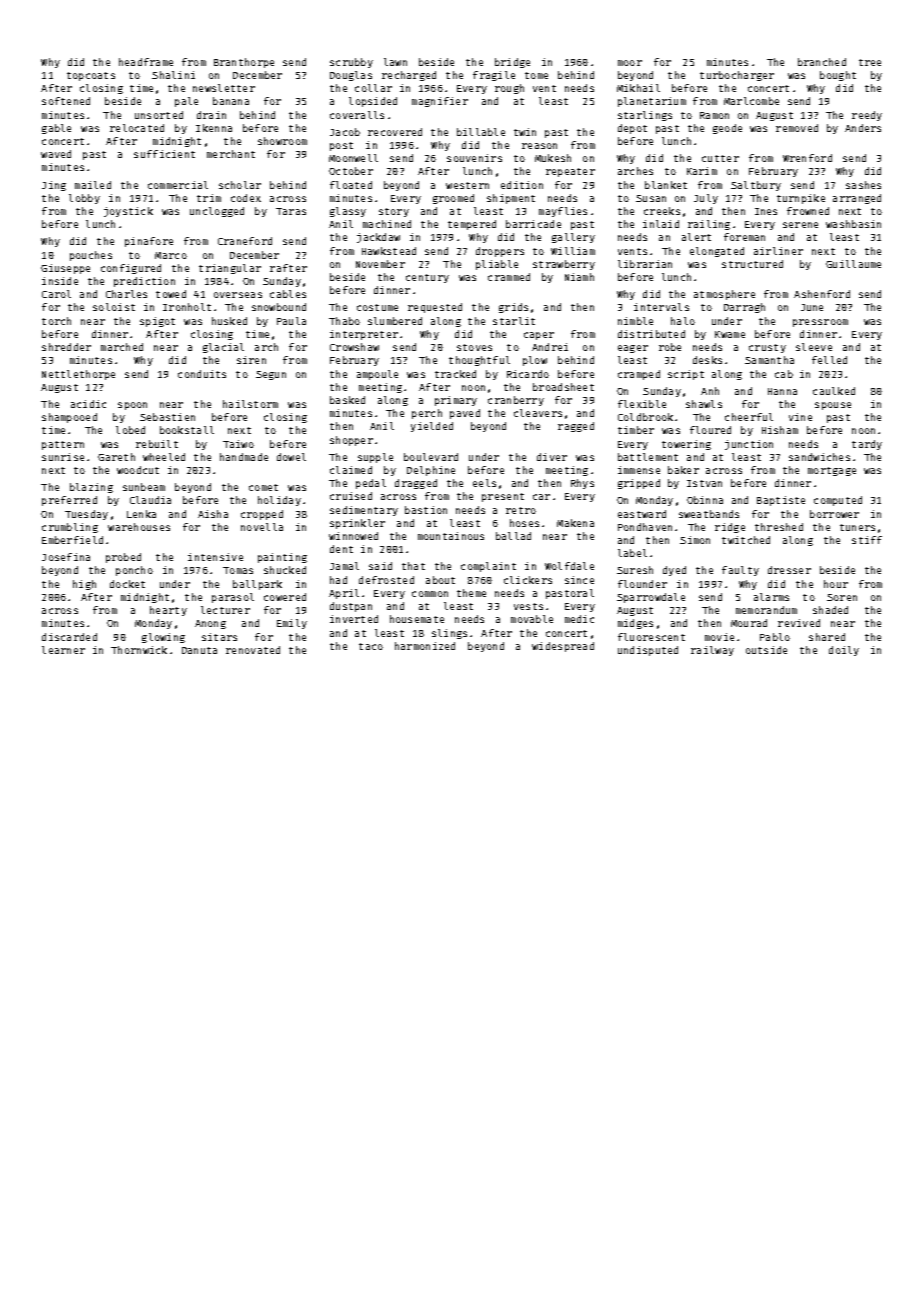 The height and width of the screenshot is (1308, 924). What do you see at coordinates (146, 62) in the screenshot?
I see `headframe` at bounding box center [146, 62].
